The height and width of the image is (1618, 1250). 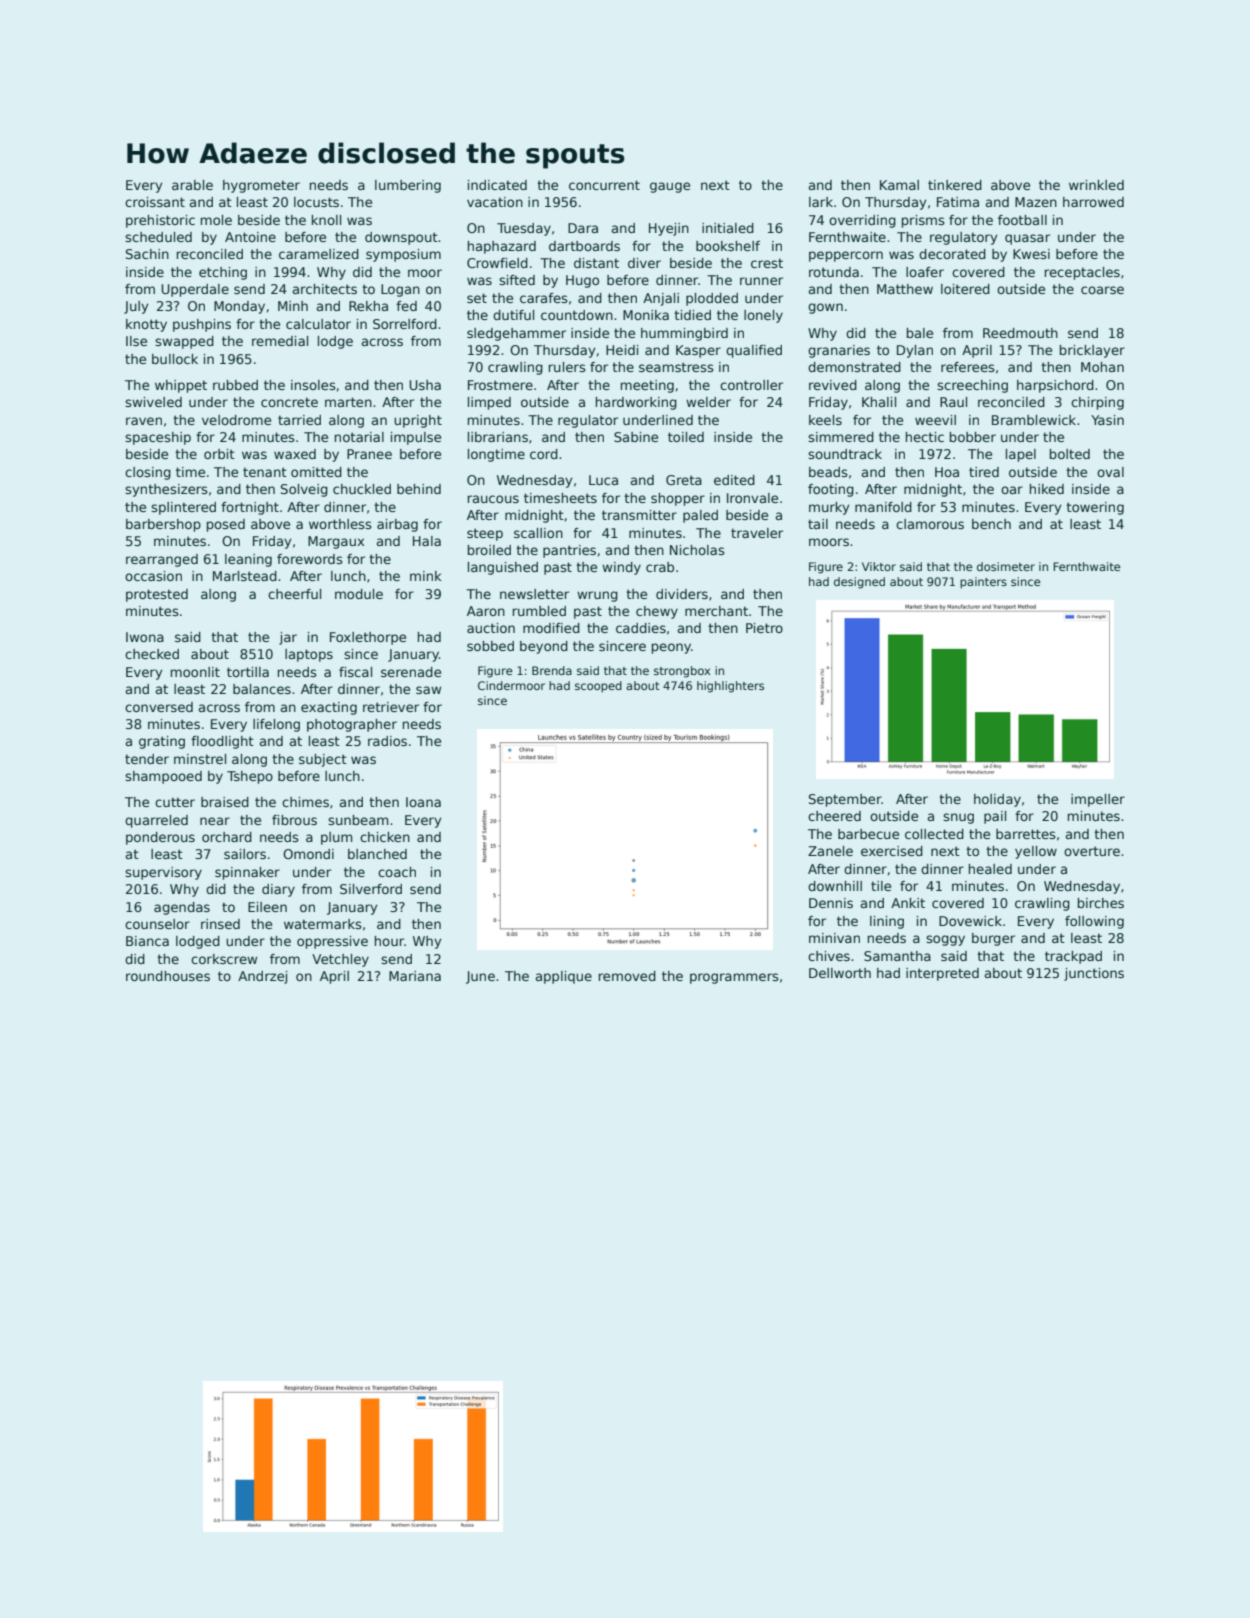 What do you see at coordinates (972, 386) in the image?
I see `screeching` at bounding box center [972, 386].
